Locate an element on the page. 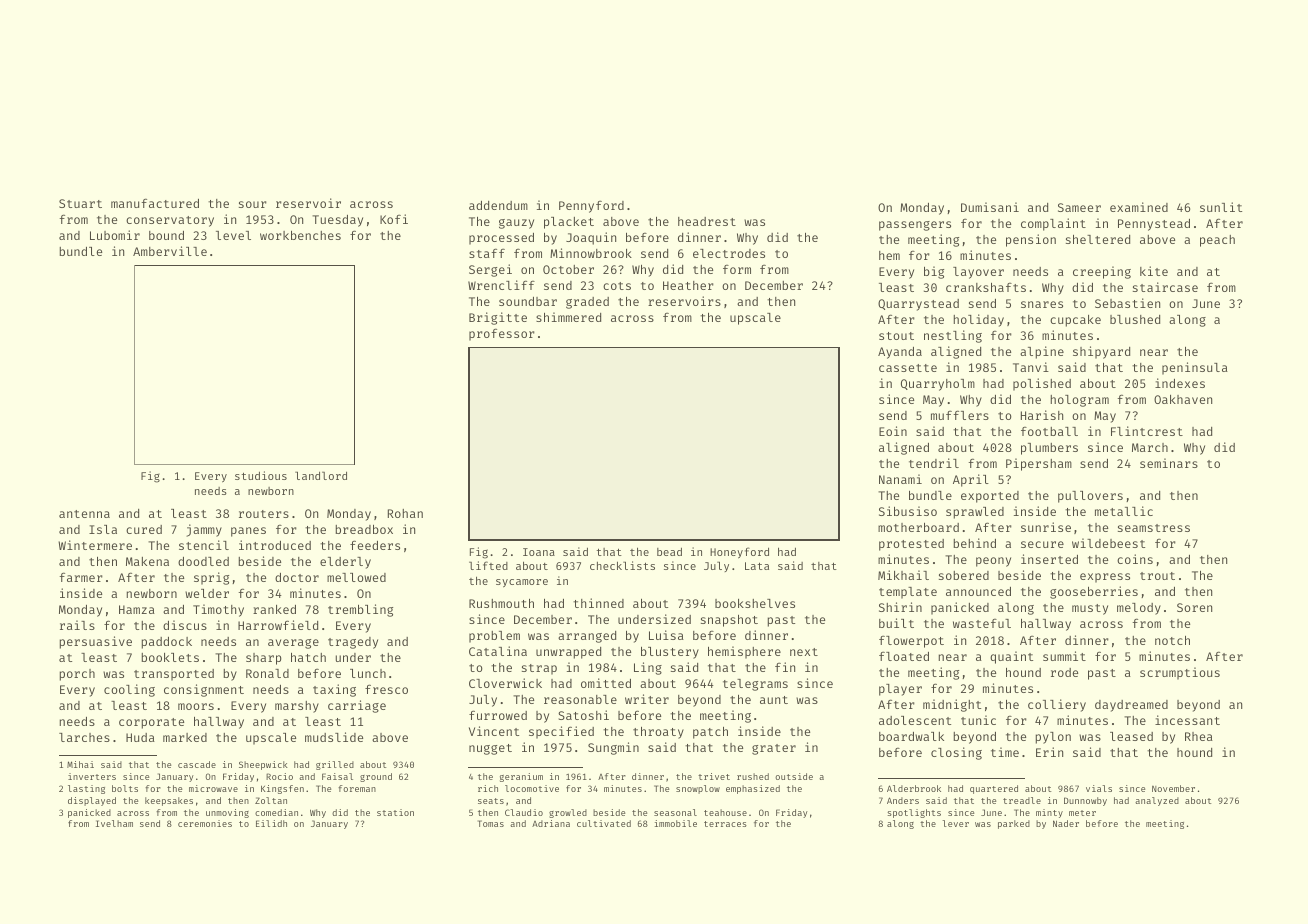 This page has width=1308, height=924. thinned is located at coordinates (598, 603).
